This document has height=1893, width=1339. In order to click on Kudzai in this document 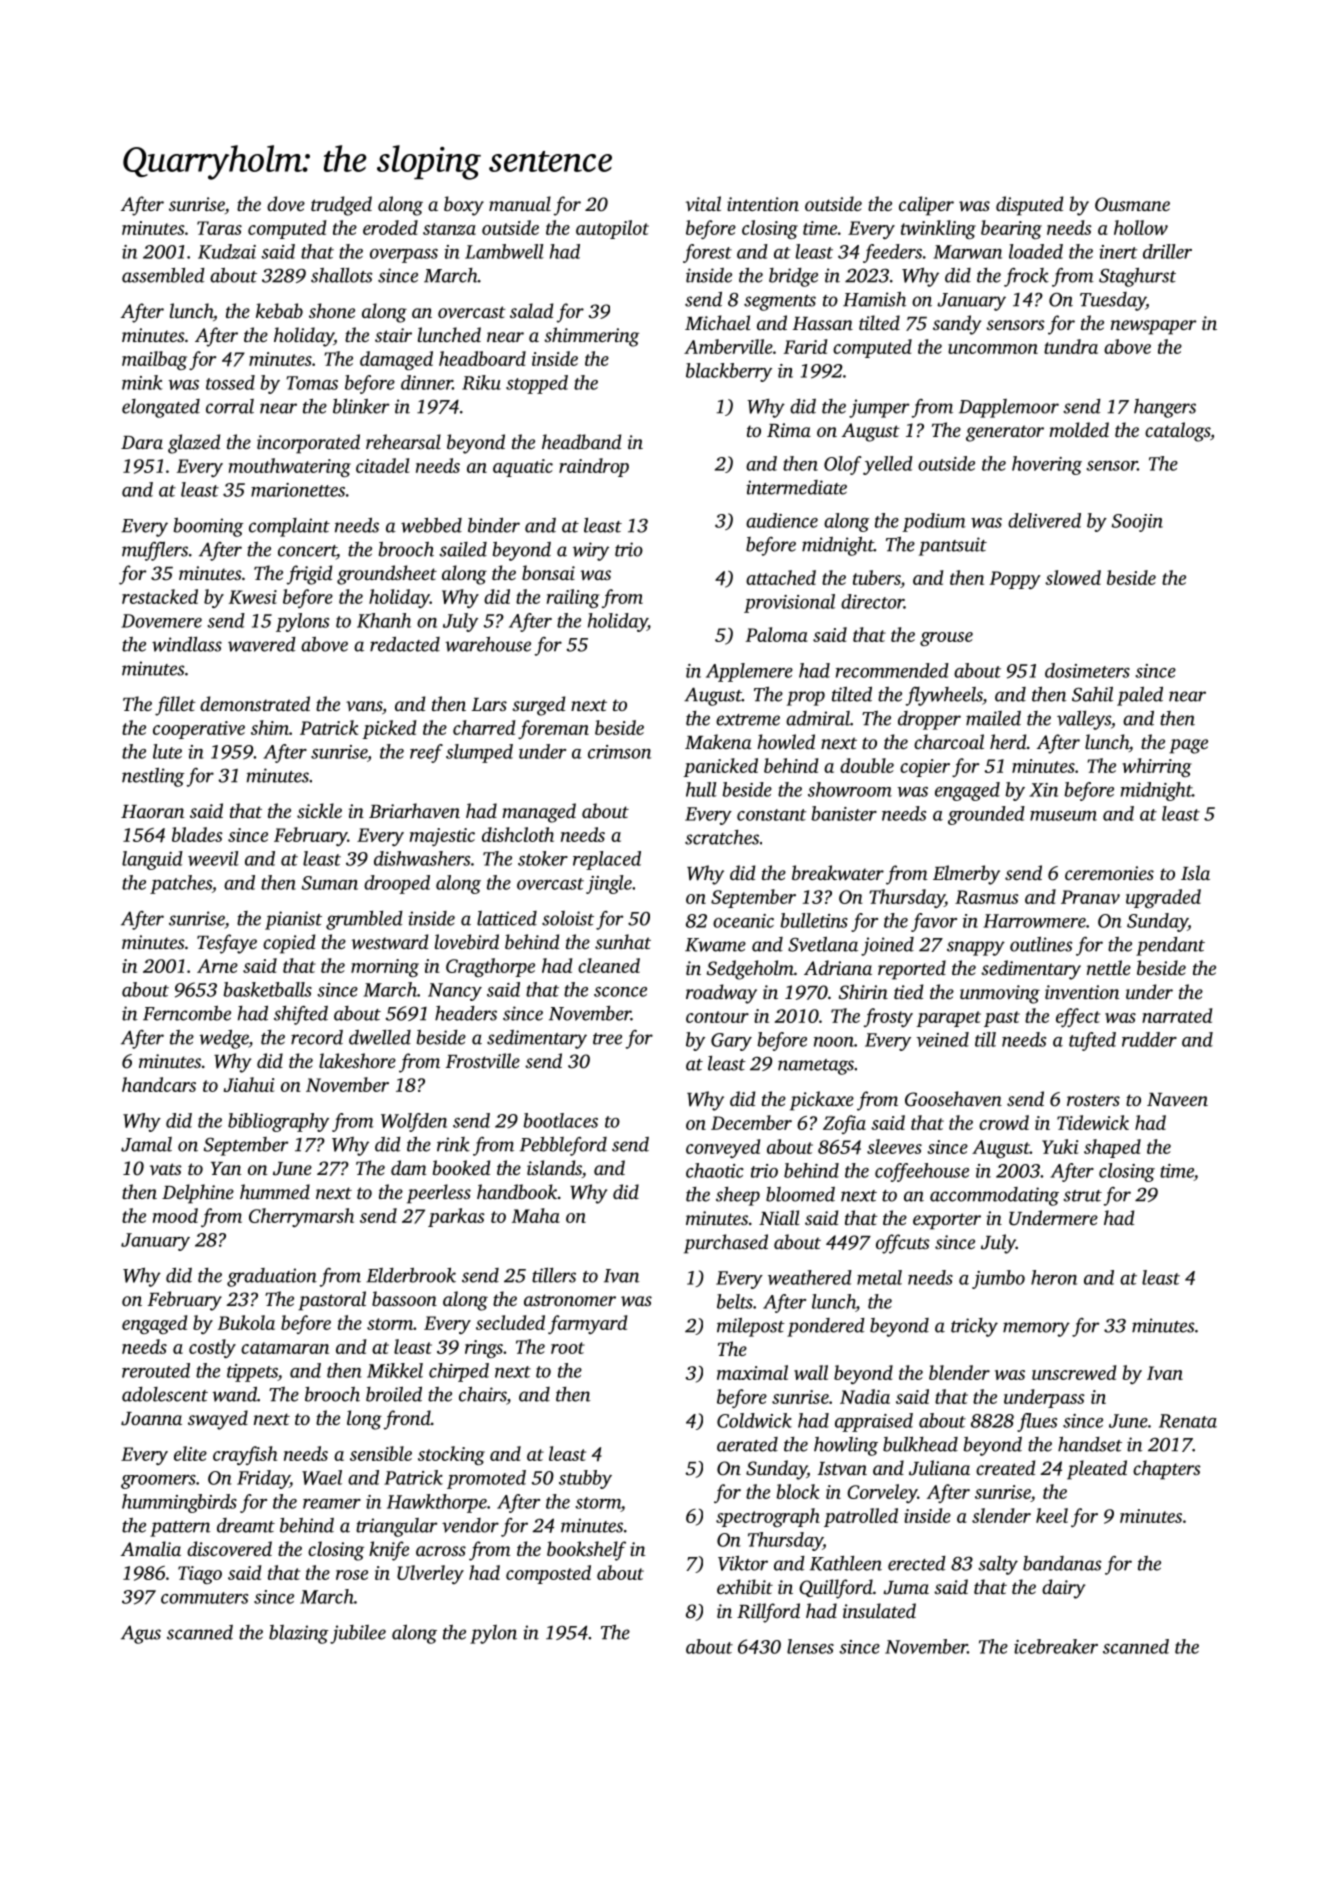, I will do `click(227, 251)`.
